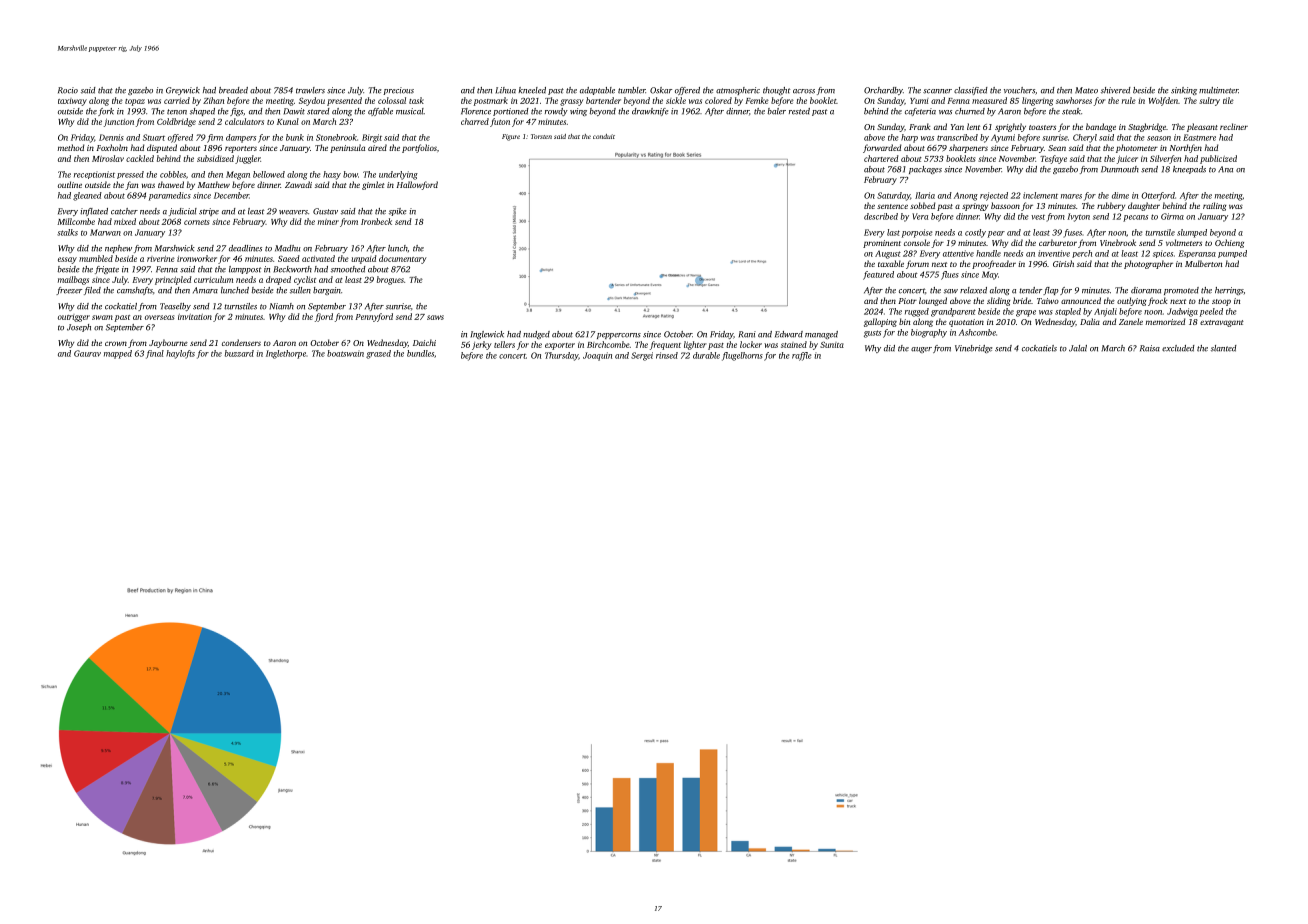 This screenshot has height=924, width=1308. What do you see at coordinates (975, 207) in the screenshot?
I see `springy` at bounding box center [975, 207].
